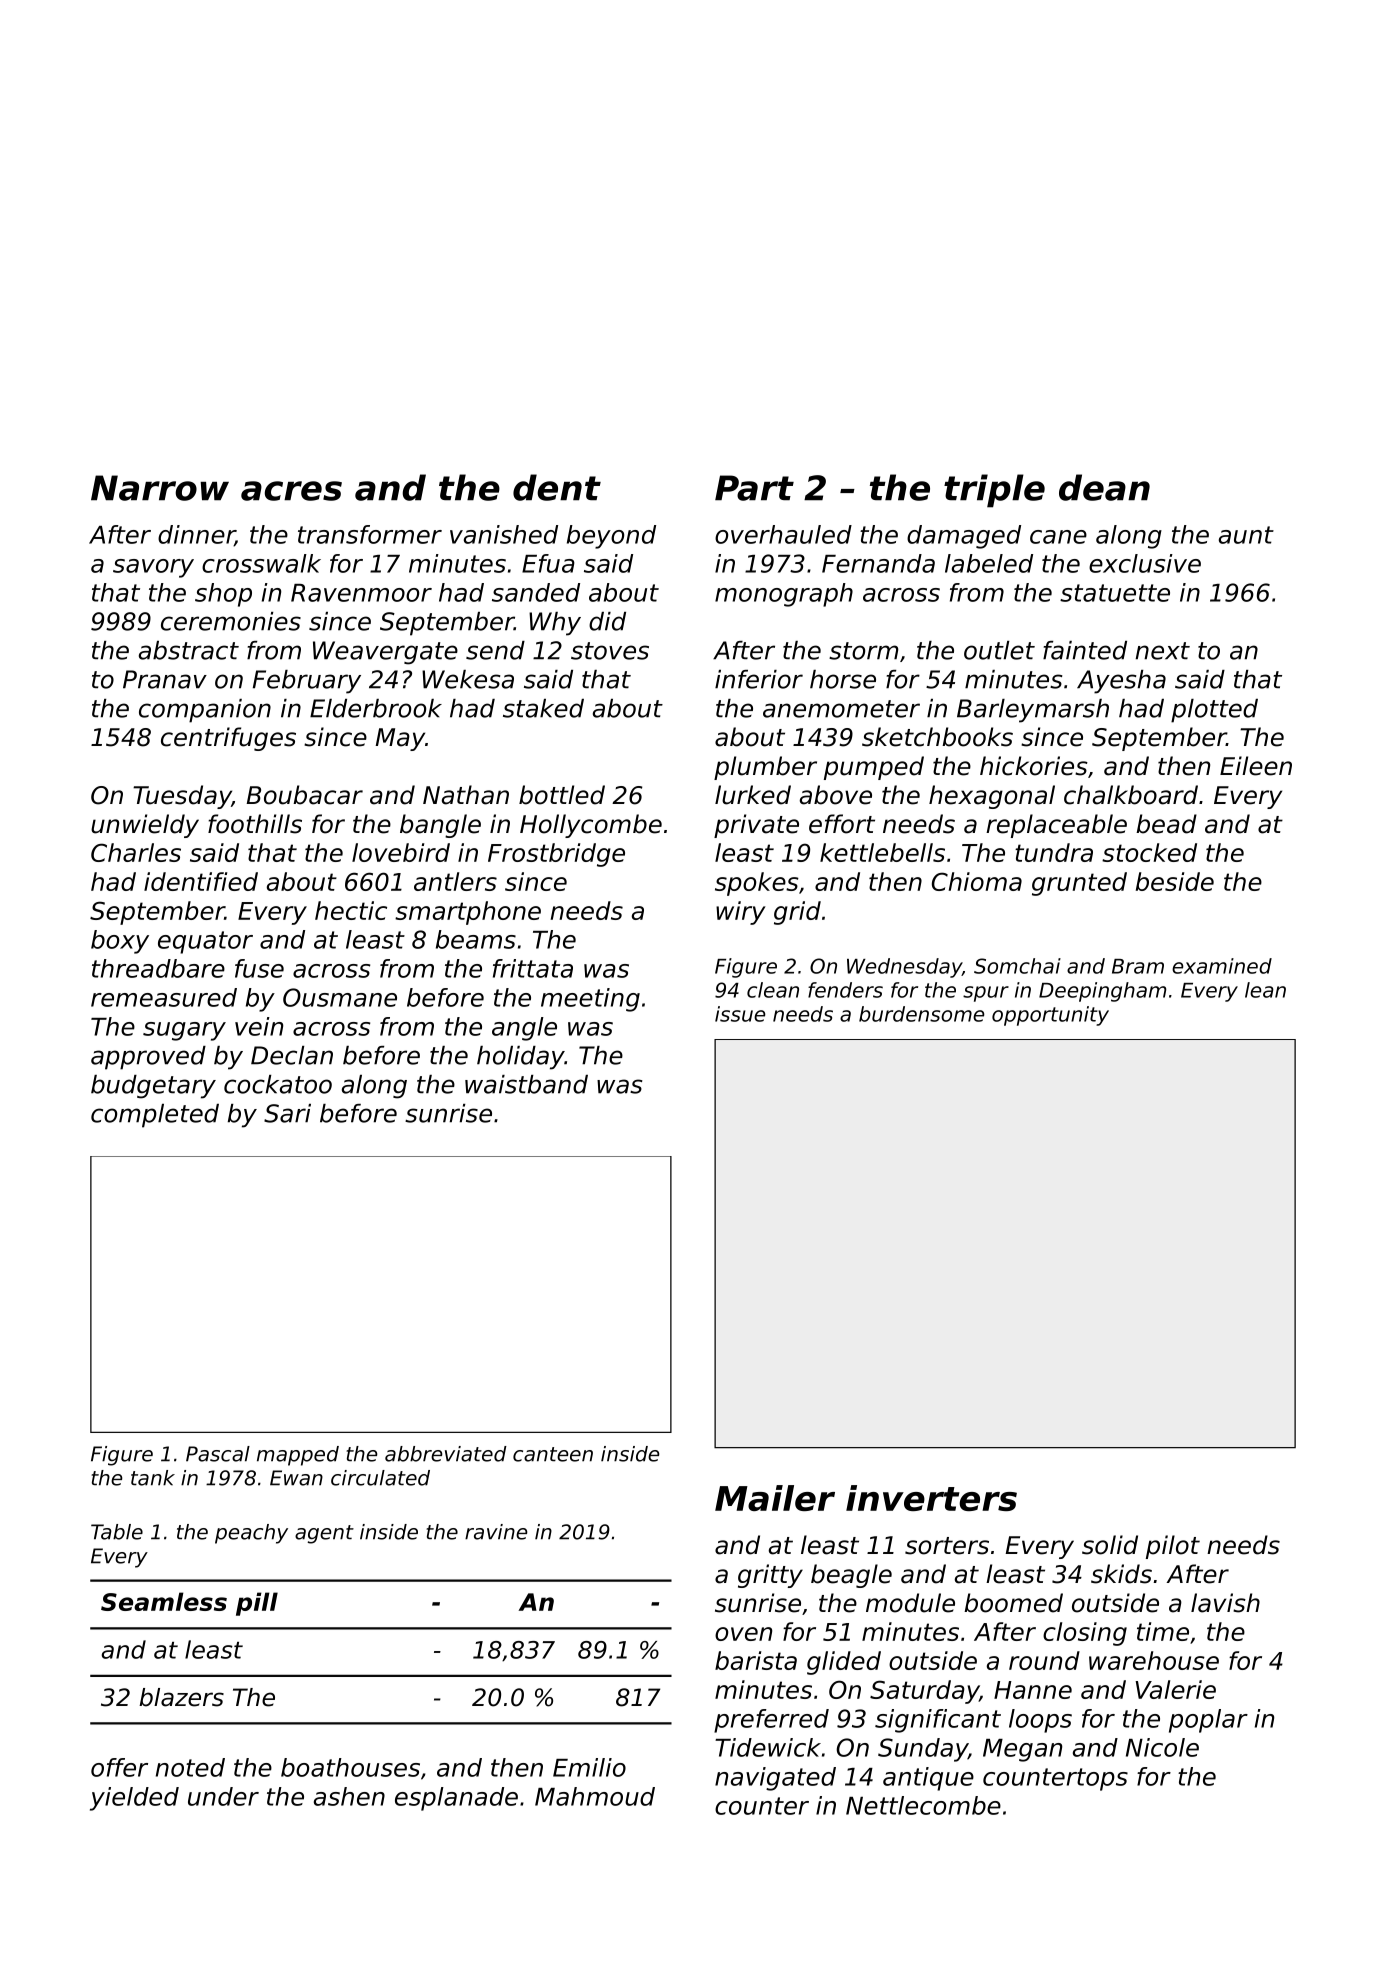  I want to click on completed, so click(155, 1116).
